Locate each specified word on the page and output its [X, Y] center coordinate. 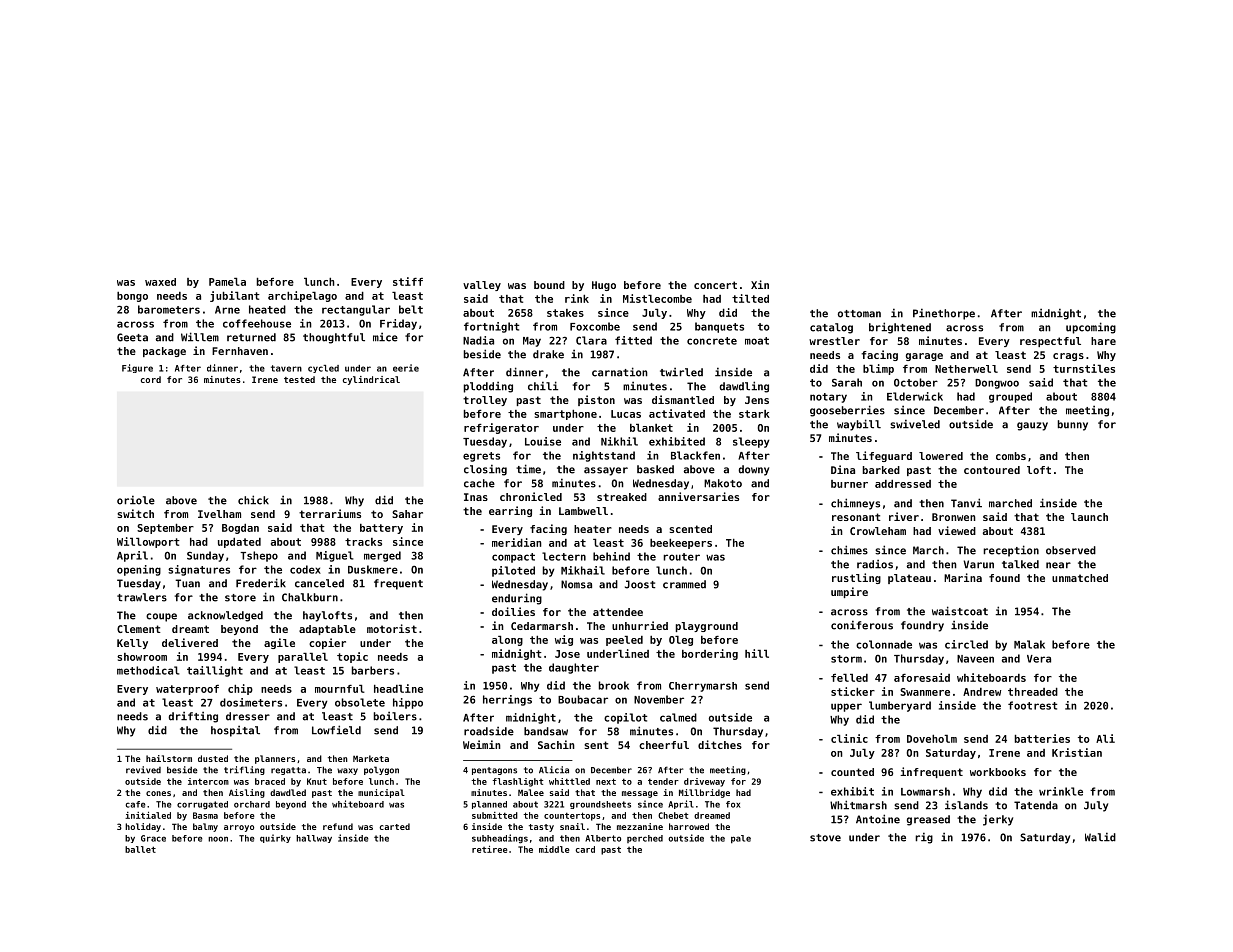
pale [741, 839]
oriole [136, 500]
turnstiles [1084, 368]
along [507, 641]
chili [543, 386]
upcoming [1091, 328]
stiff [408, 281]
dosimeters [251, 702]
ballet [140, 849]
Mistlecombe [657, 298]
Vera [1039, 659]
